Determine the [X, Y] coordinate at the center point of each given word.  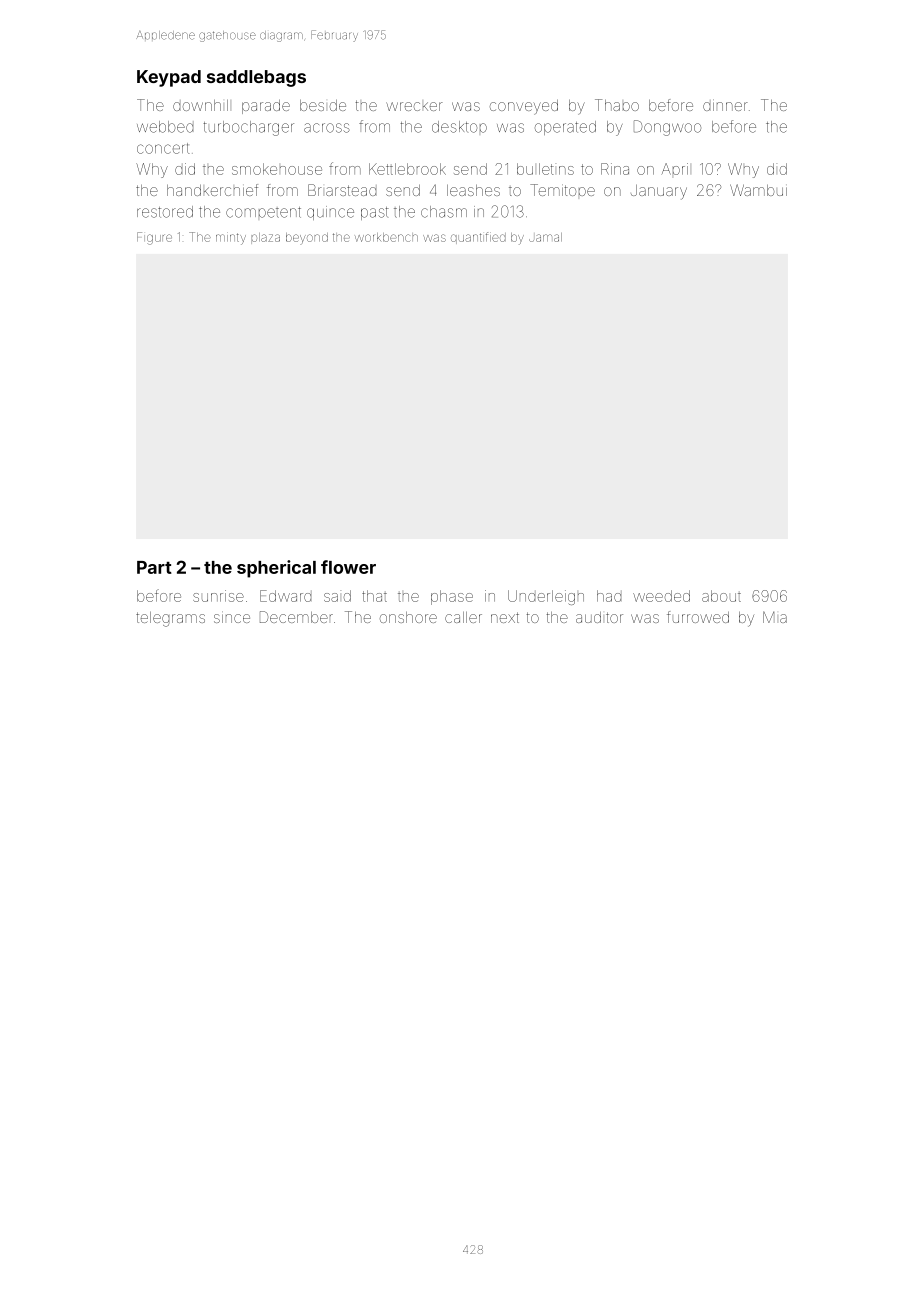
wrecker [414, 106]
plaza [265, 238]
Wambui [758, 190]
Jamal [545, 237]
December [296, 617]
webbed [165, 127]
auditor [599, 617]
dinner [725, 105]
